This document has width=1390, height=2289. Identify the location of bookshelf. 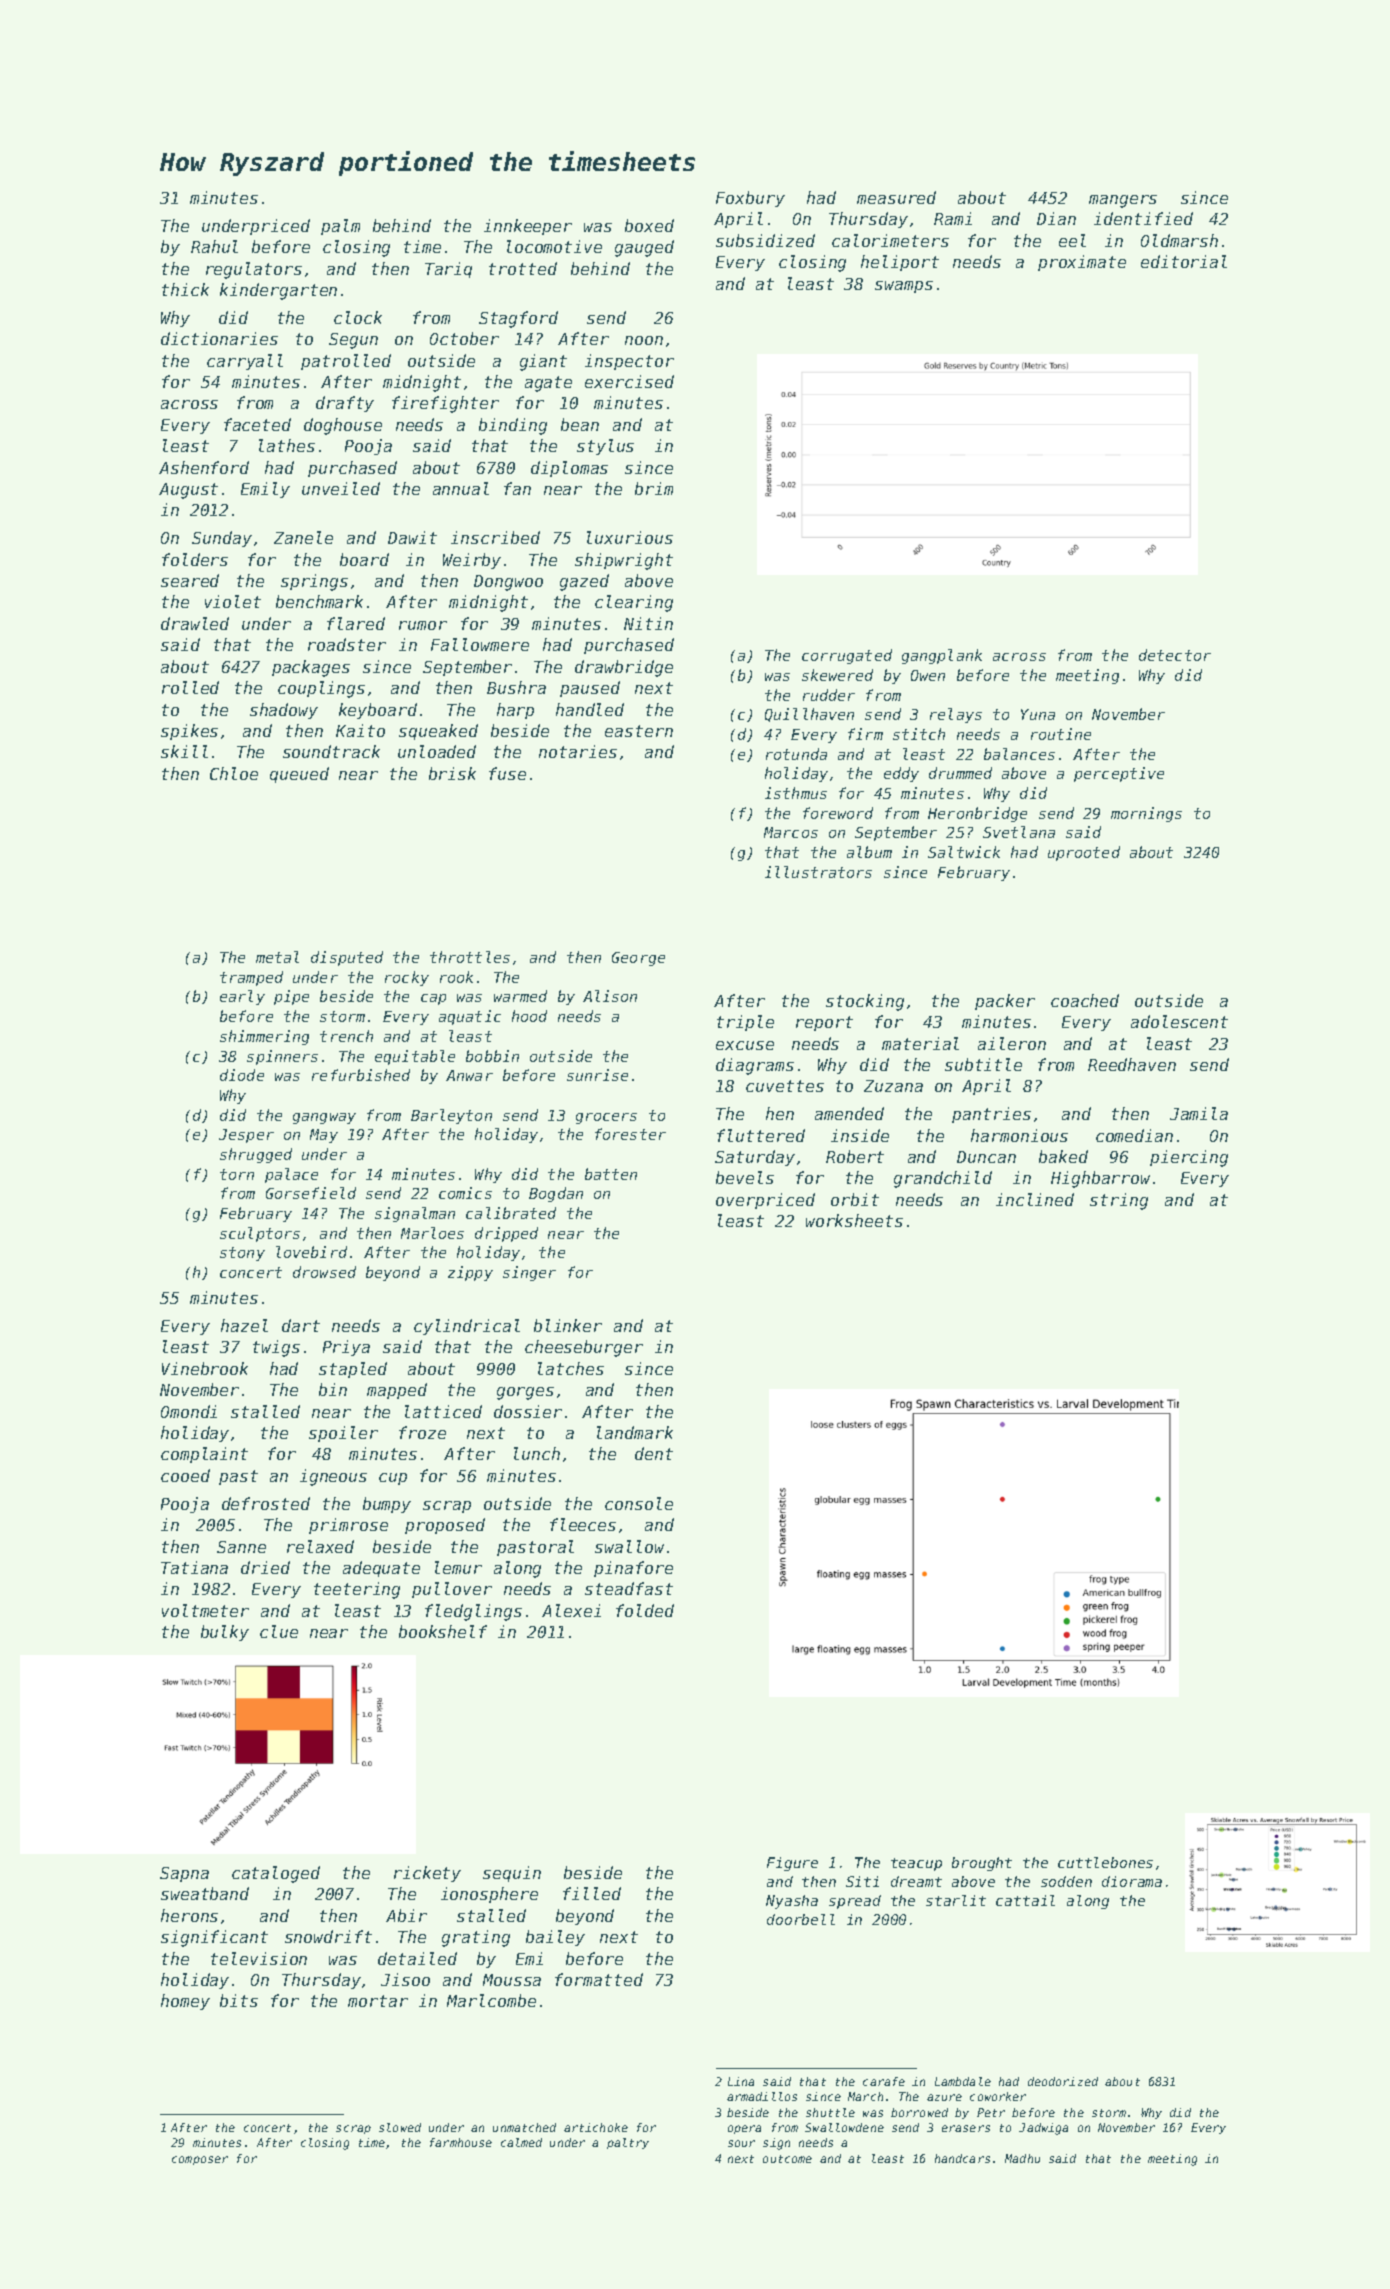
(443, 1631).
